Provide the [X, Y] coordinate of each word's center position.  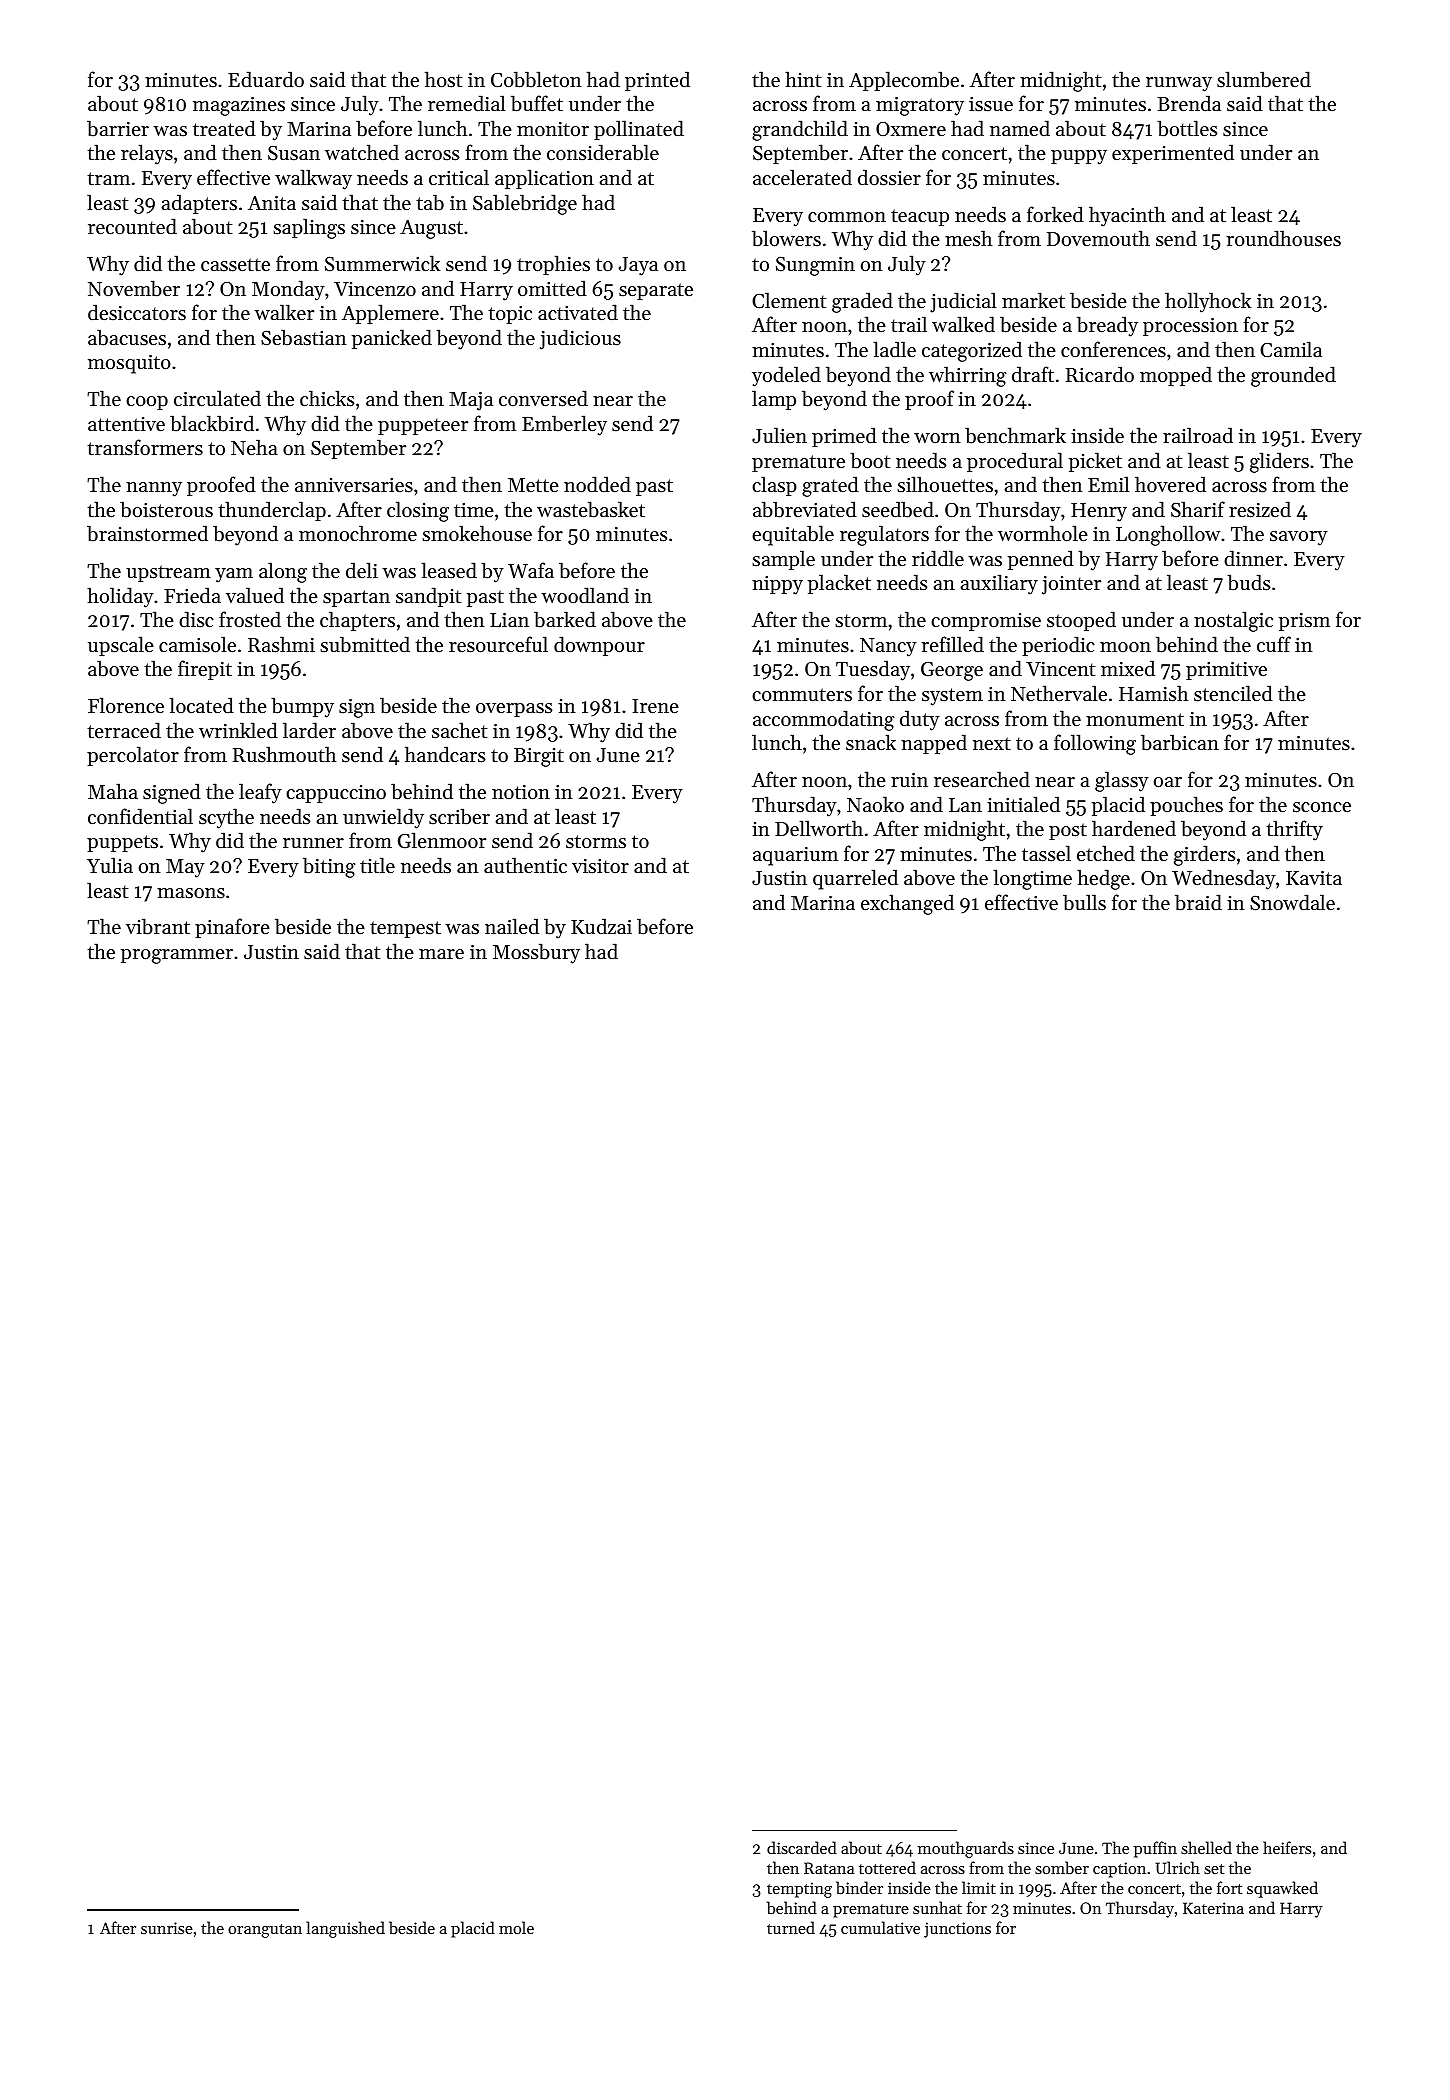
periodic [1058, 646]
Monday [288, 290]
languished [345, 1929]
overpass [514, 710]
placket [839, 584]
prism [1304, 622]
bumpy [302, 707]
